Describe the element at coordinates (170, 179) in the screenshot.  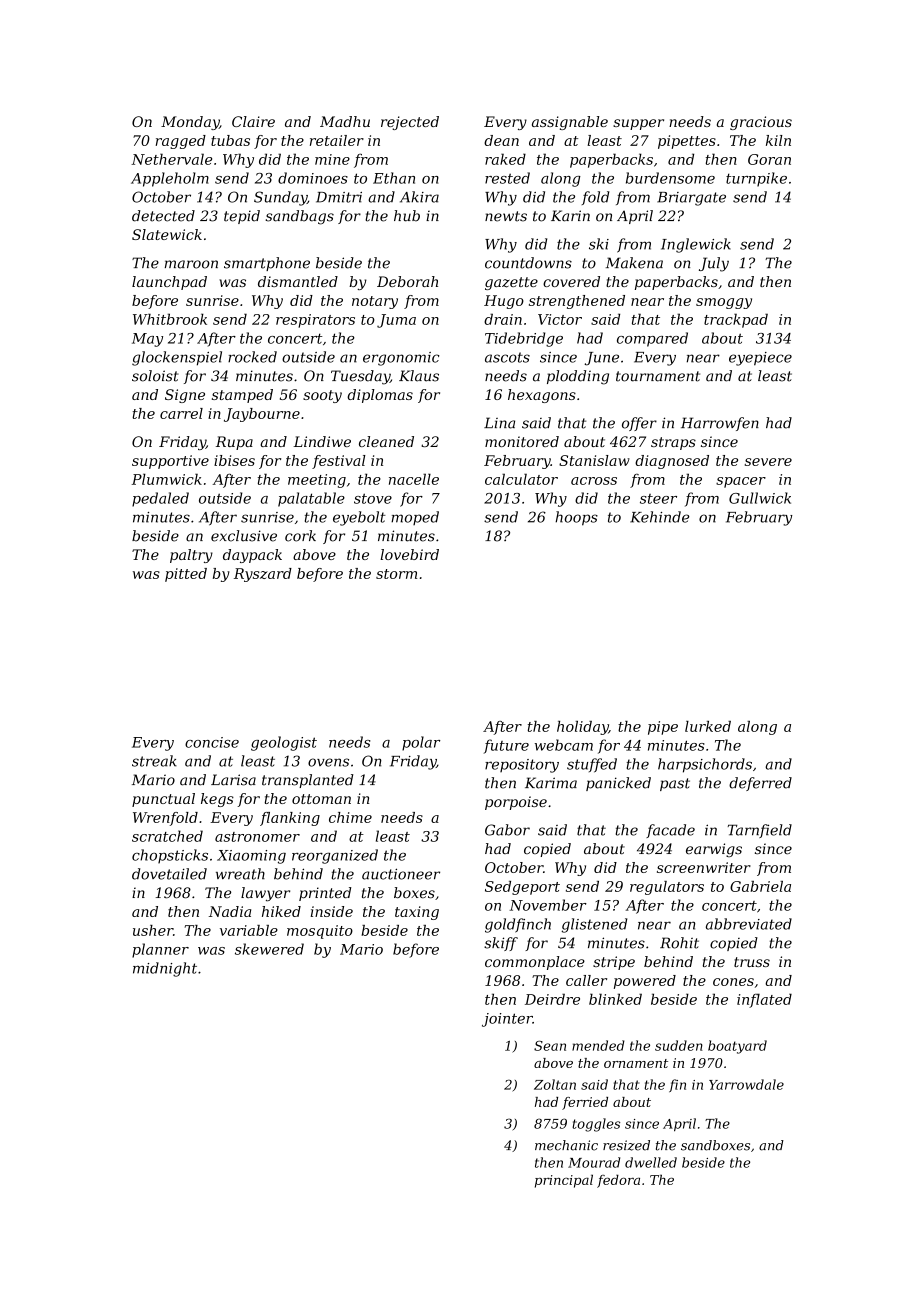
I see `Appleholm` at that location.
